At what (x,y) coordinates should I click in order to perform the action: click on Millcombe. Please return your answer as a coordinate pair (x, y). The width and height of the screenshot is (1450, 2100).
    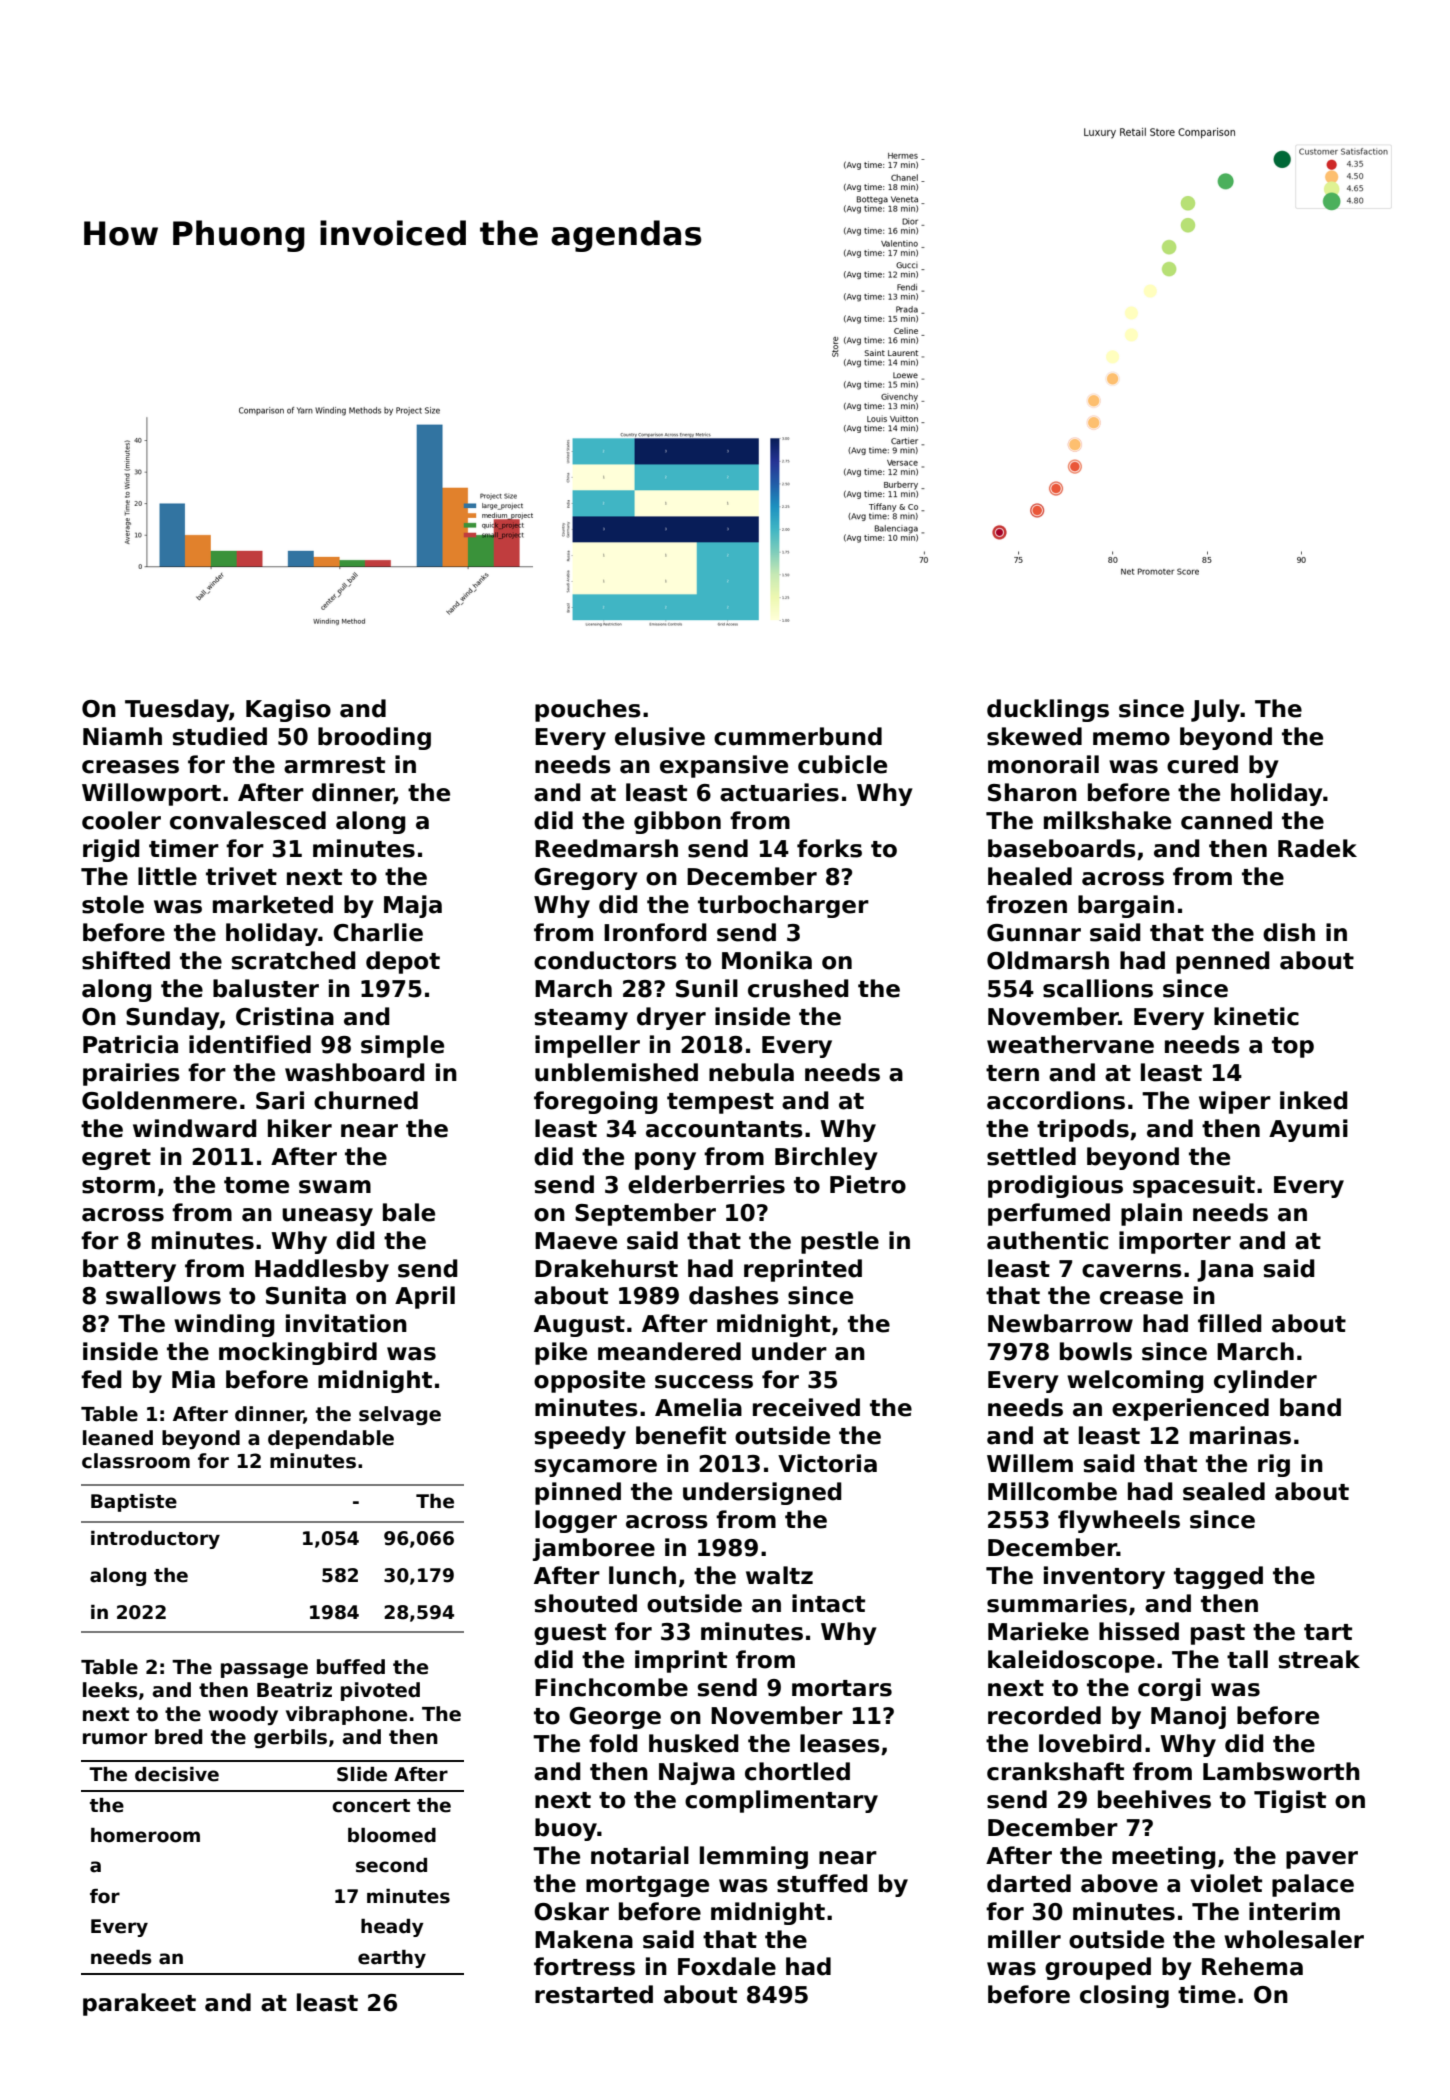
    Looking at the image, I should click on (1052, 1491).
